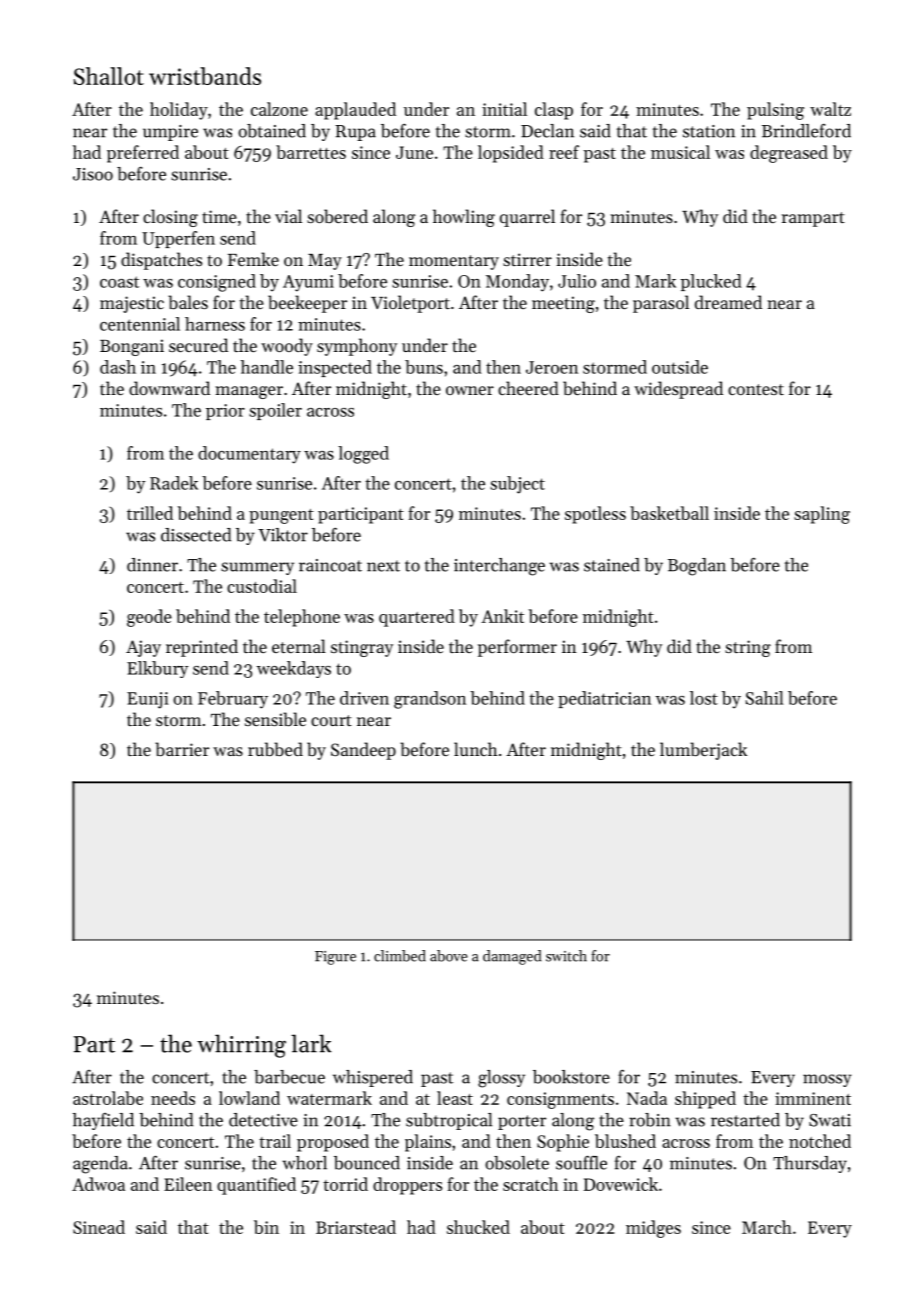 This screenshot has width=924, height=1314. Describe the element at coordinates (356, 1227) in the screenshot. I see `Briarstead` at that location.
